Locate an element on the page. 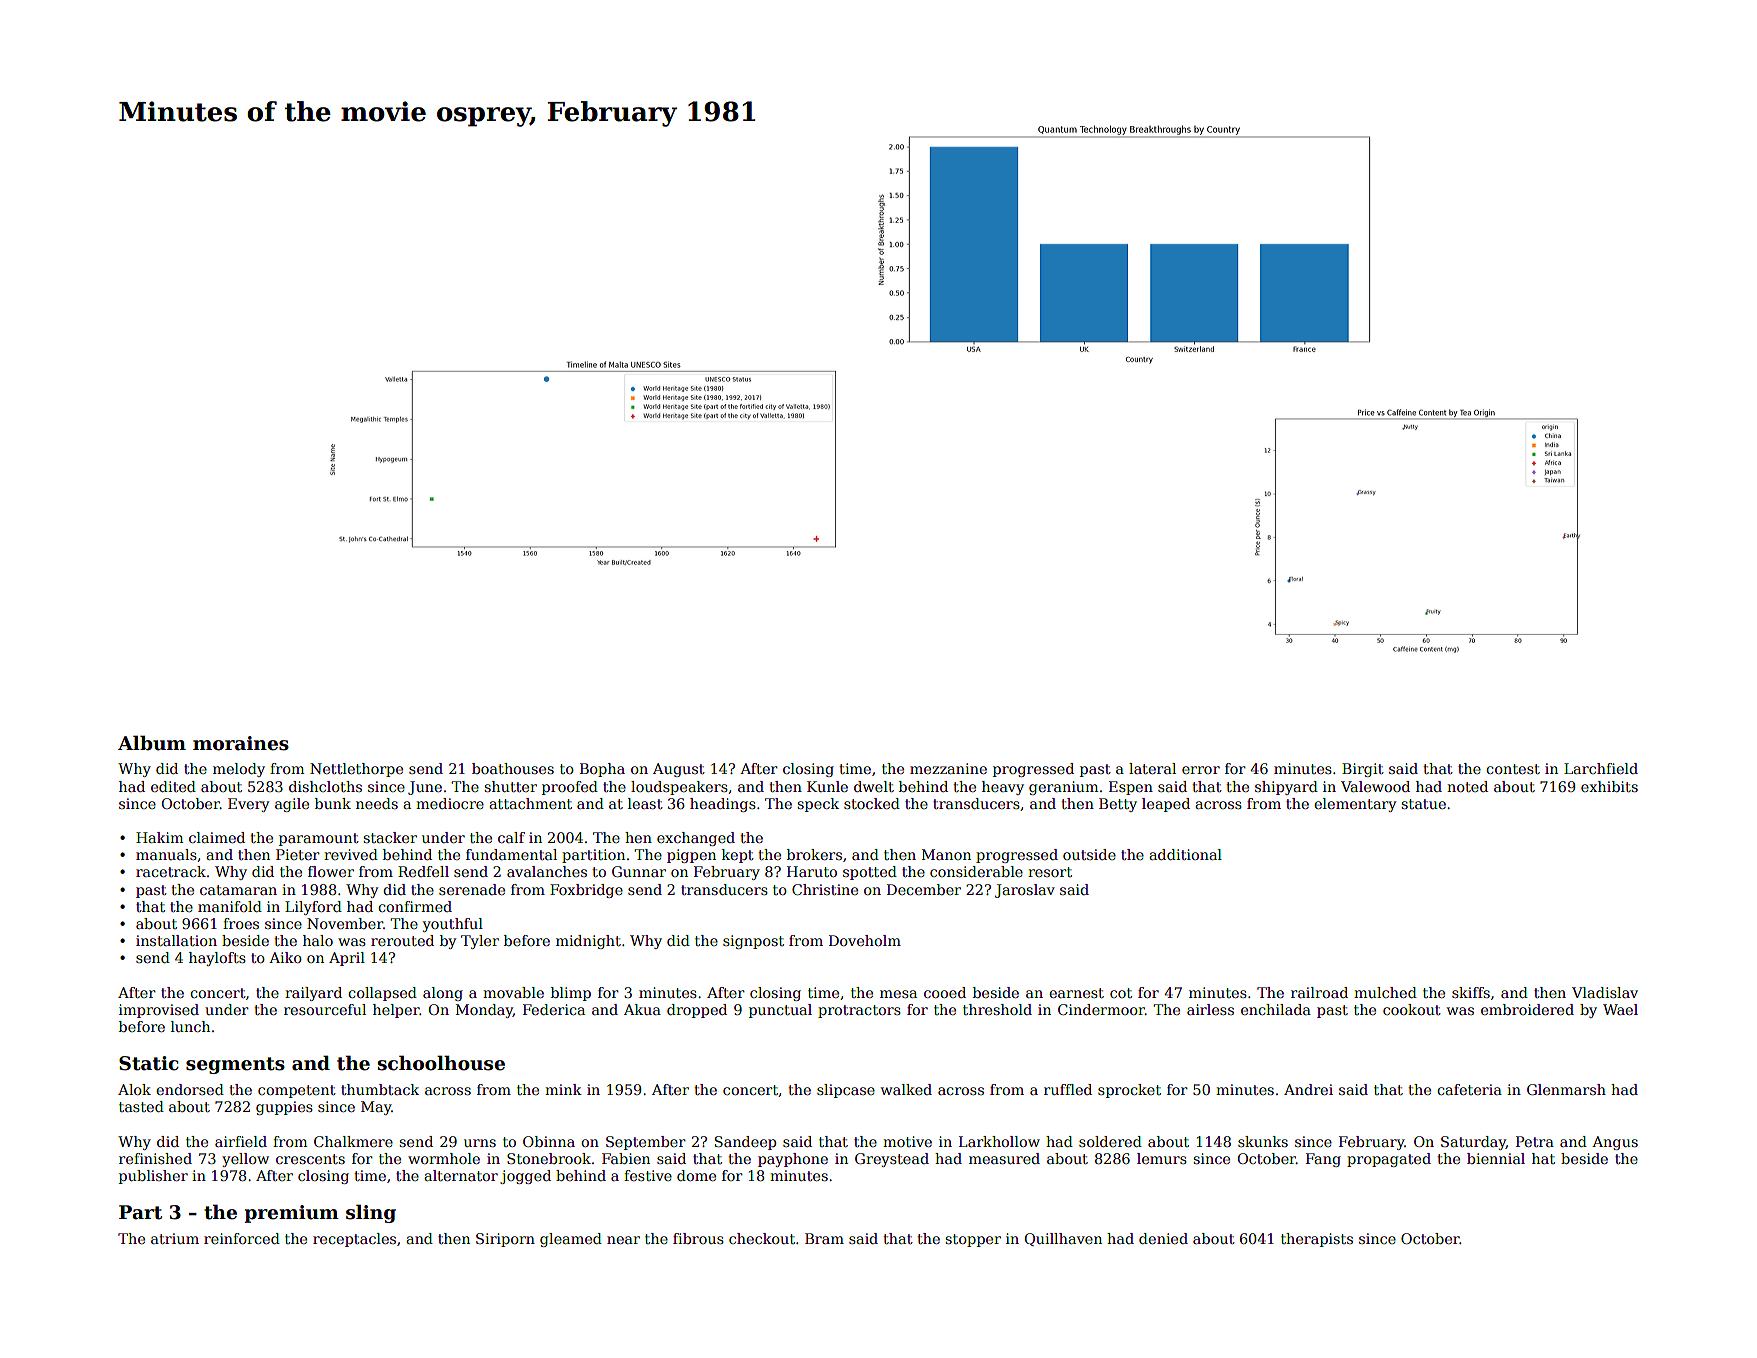 The width and height of the image is (1757, 1358). Birgit is located at coordinates (1363, 770).
